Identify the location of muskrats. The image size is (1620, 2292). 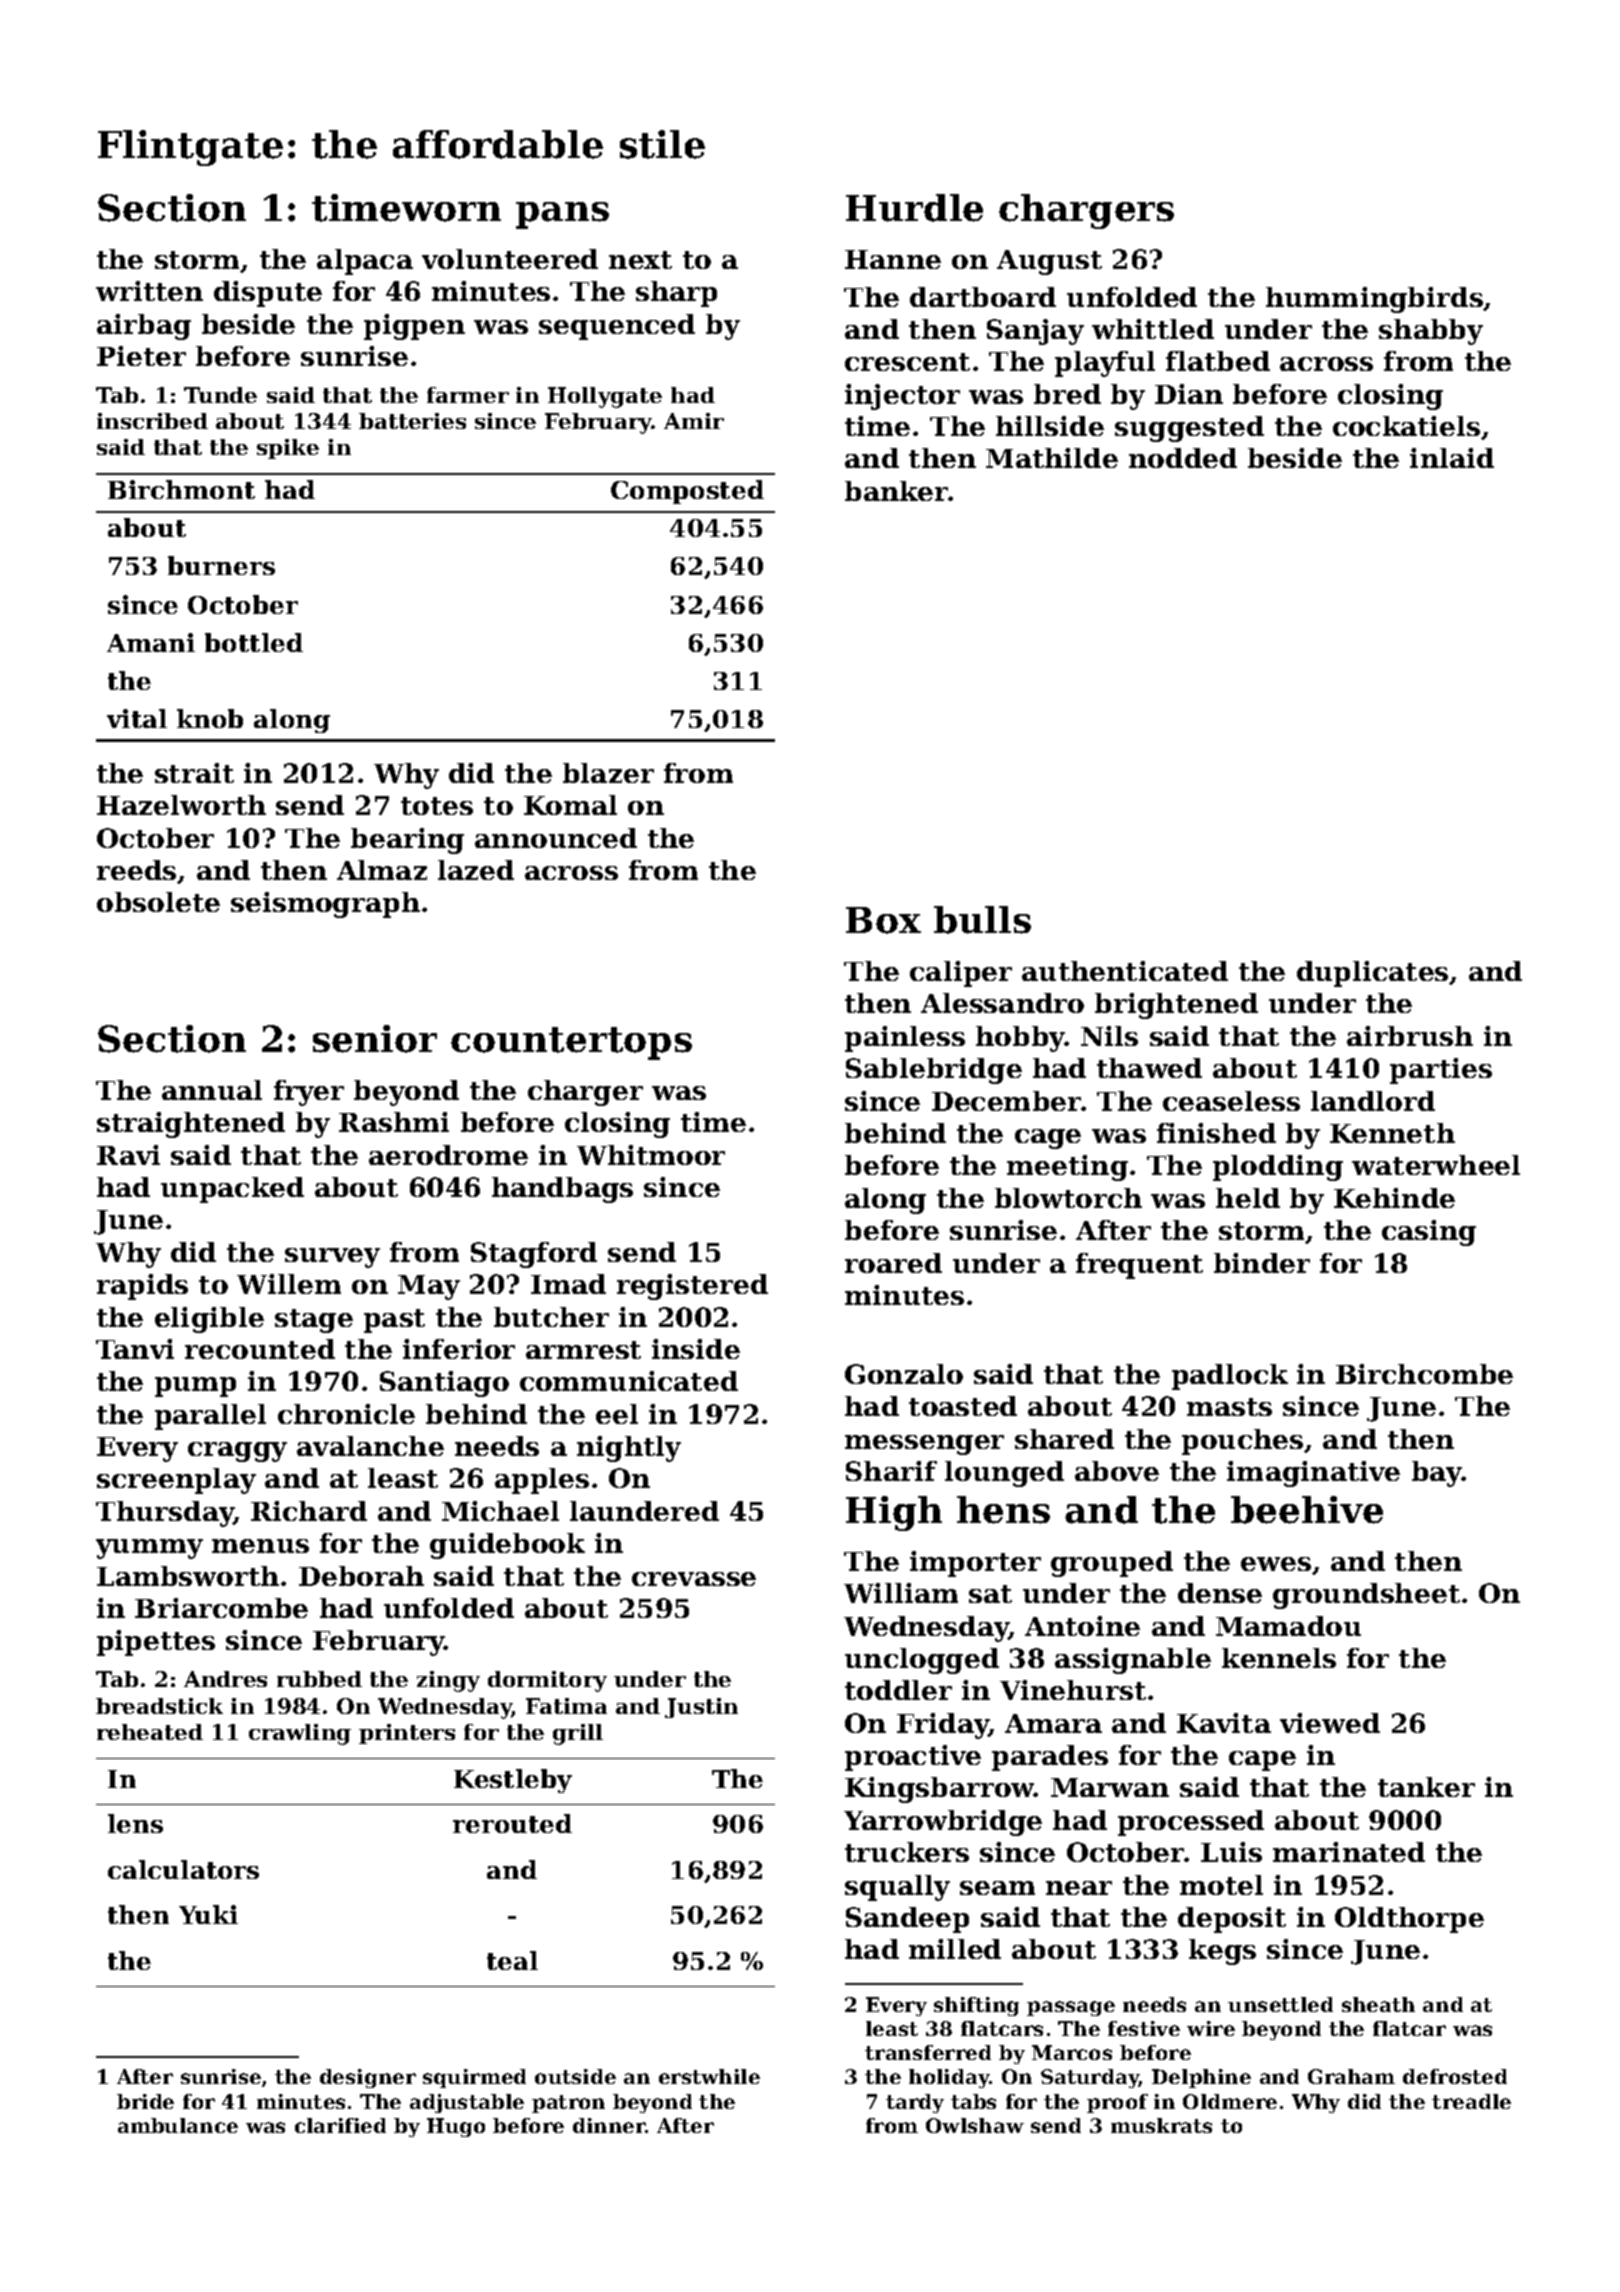
(1161, 2125).
